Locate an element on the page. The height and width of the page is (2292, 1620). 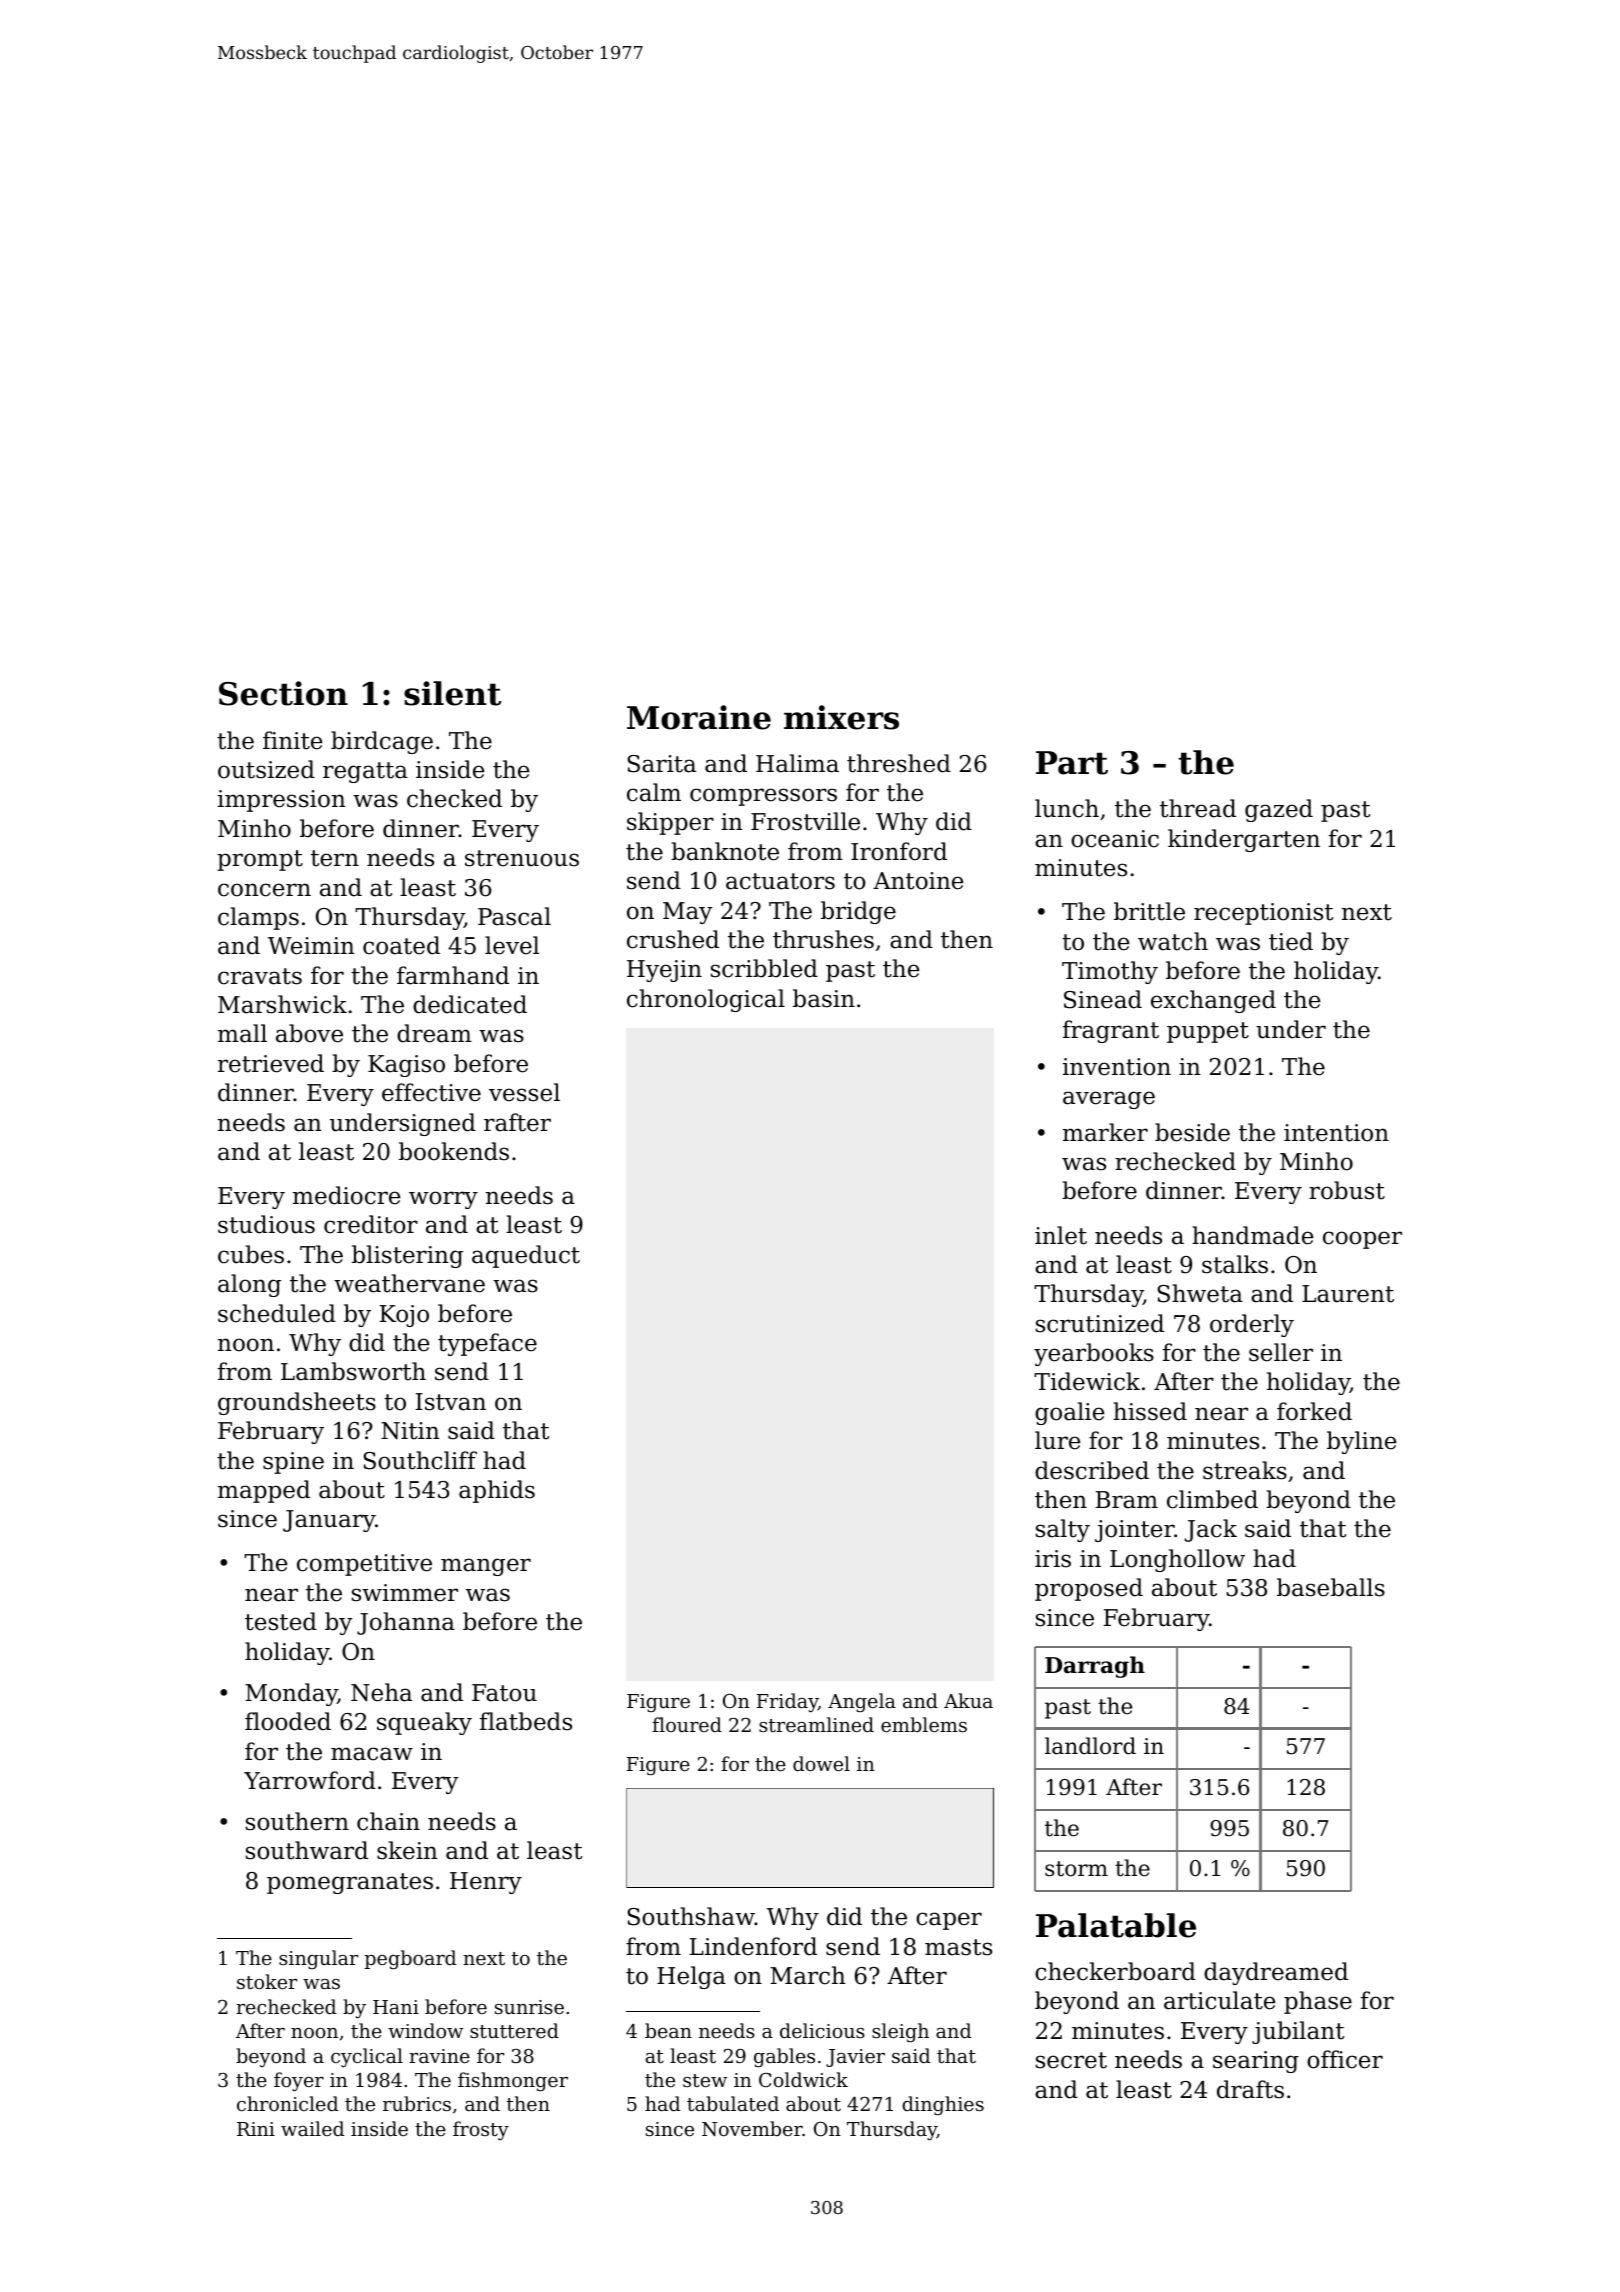
hissed is located at coordinates (1150, 1411).
